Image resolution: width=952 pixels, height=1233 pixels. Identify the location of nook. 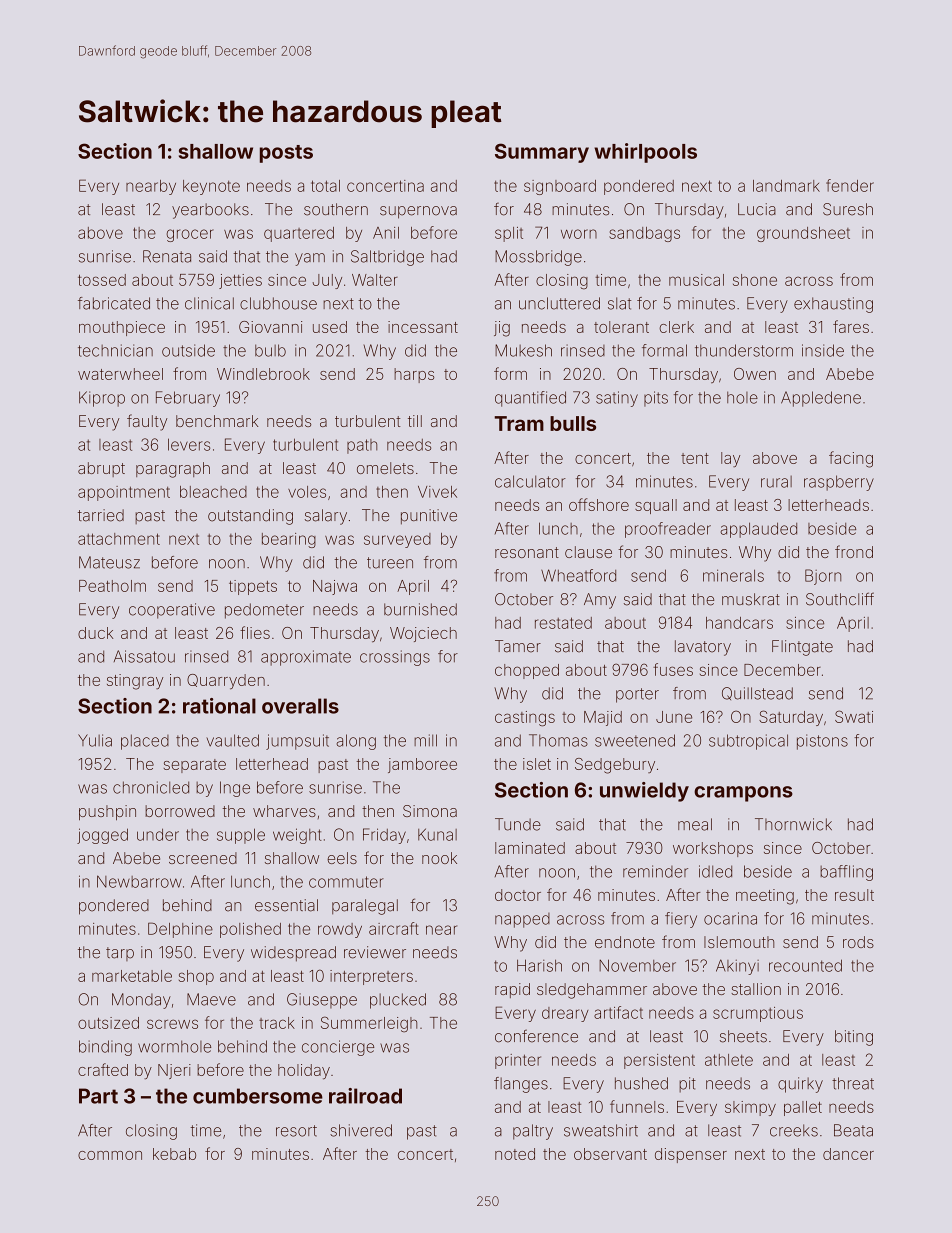
(439, 858).
